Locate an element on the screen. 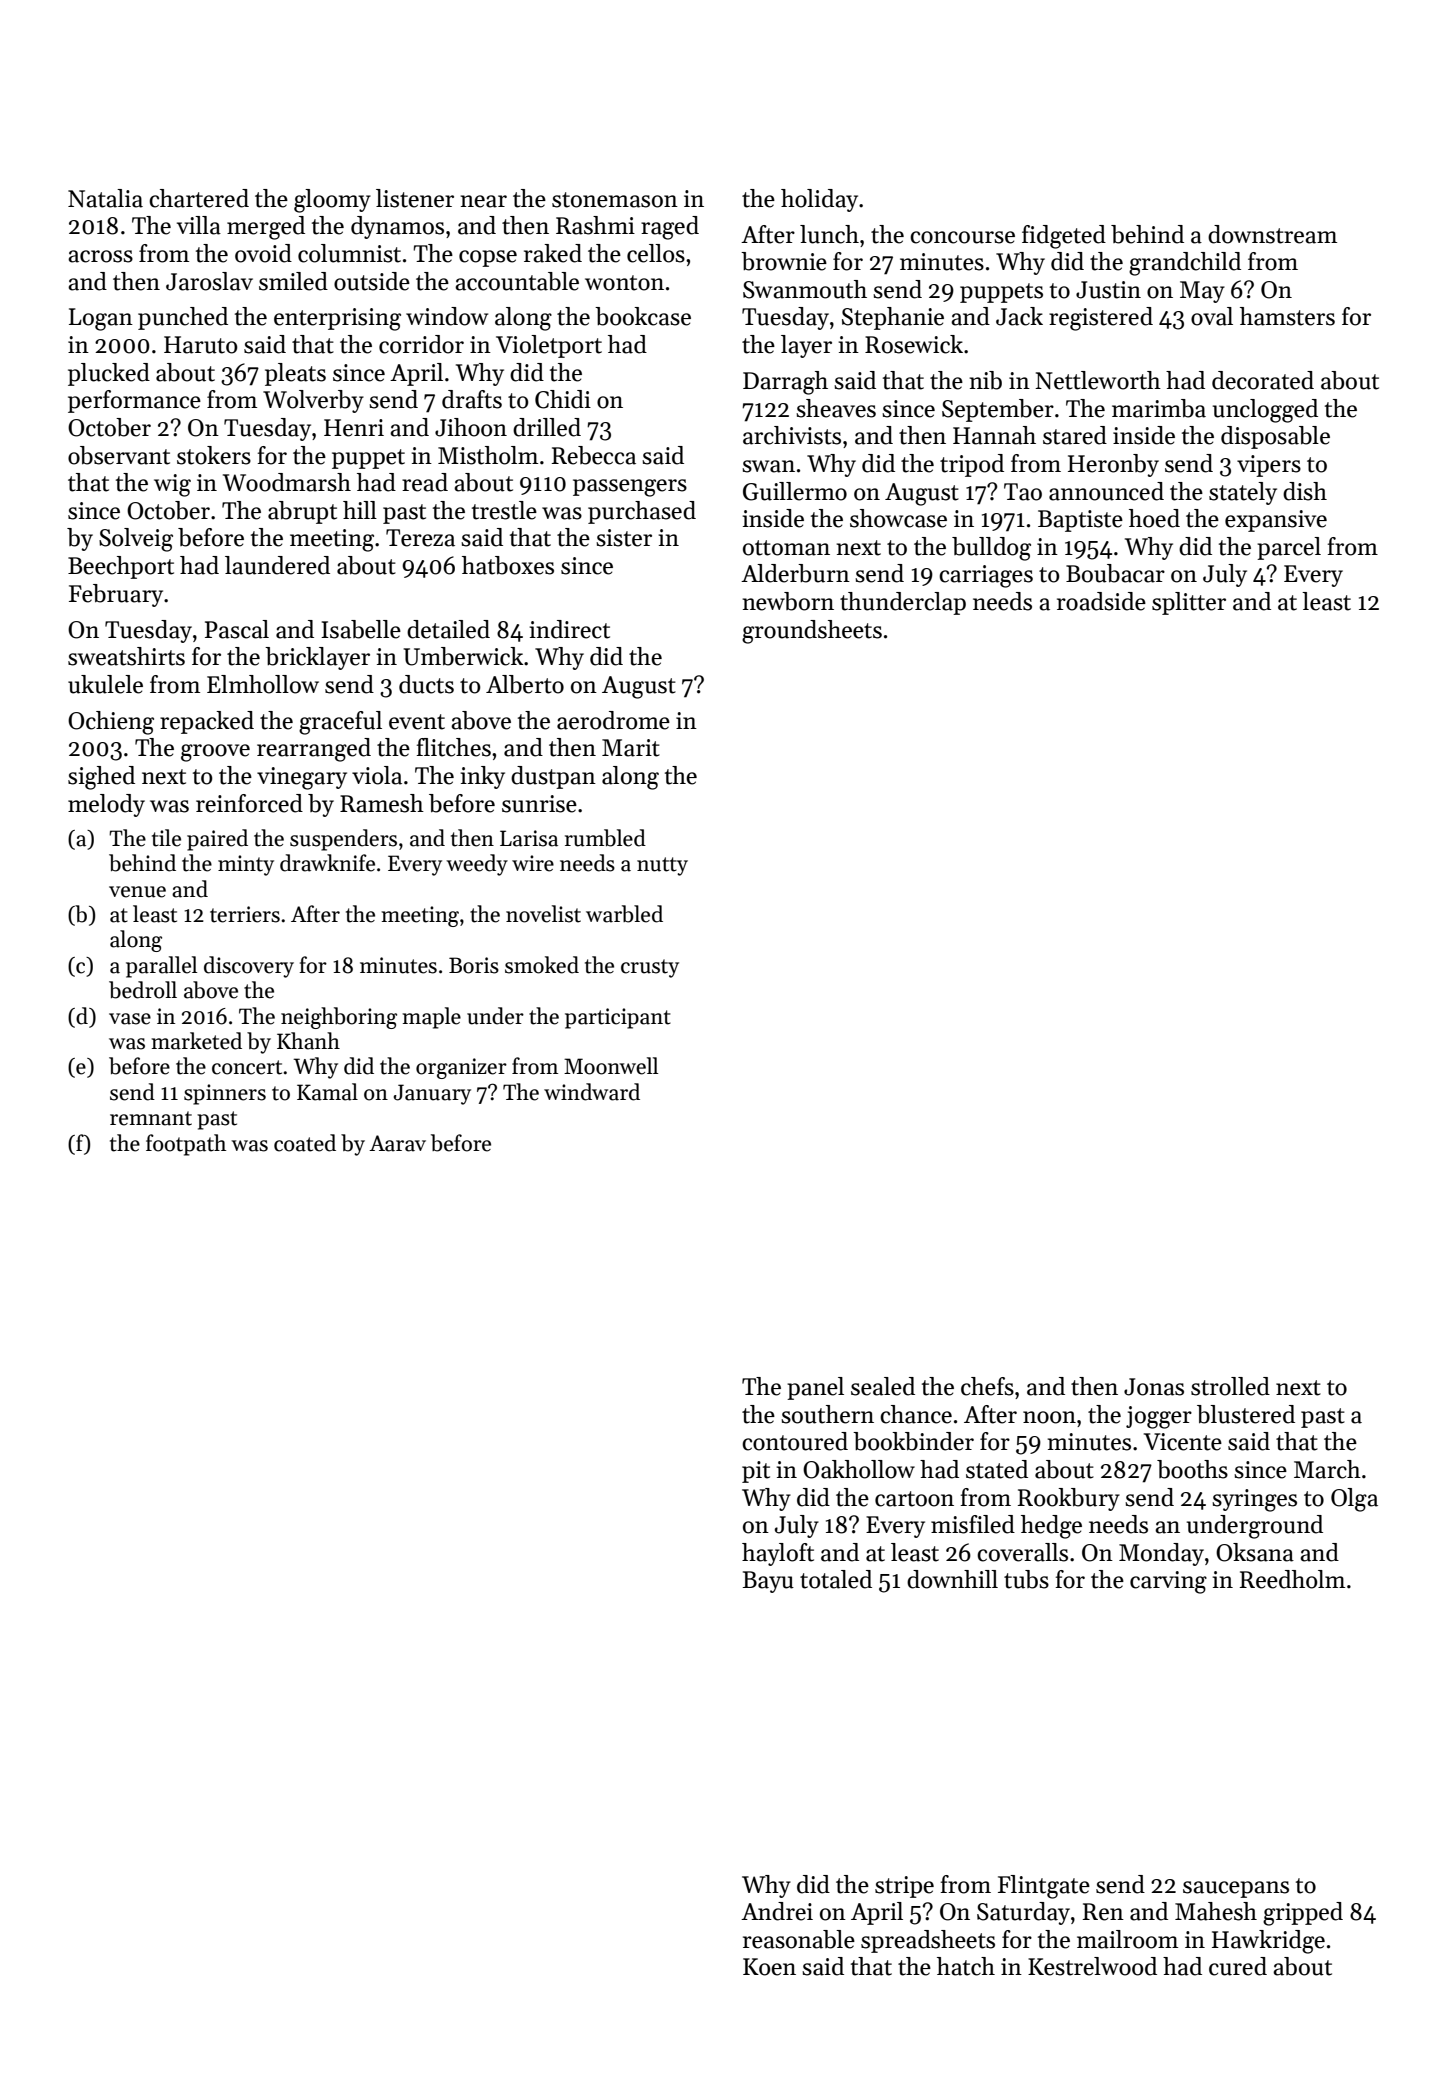  remnant is located at coordinates (151, 1118).
